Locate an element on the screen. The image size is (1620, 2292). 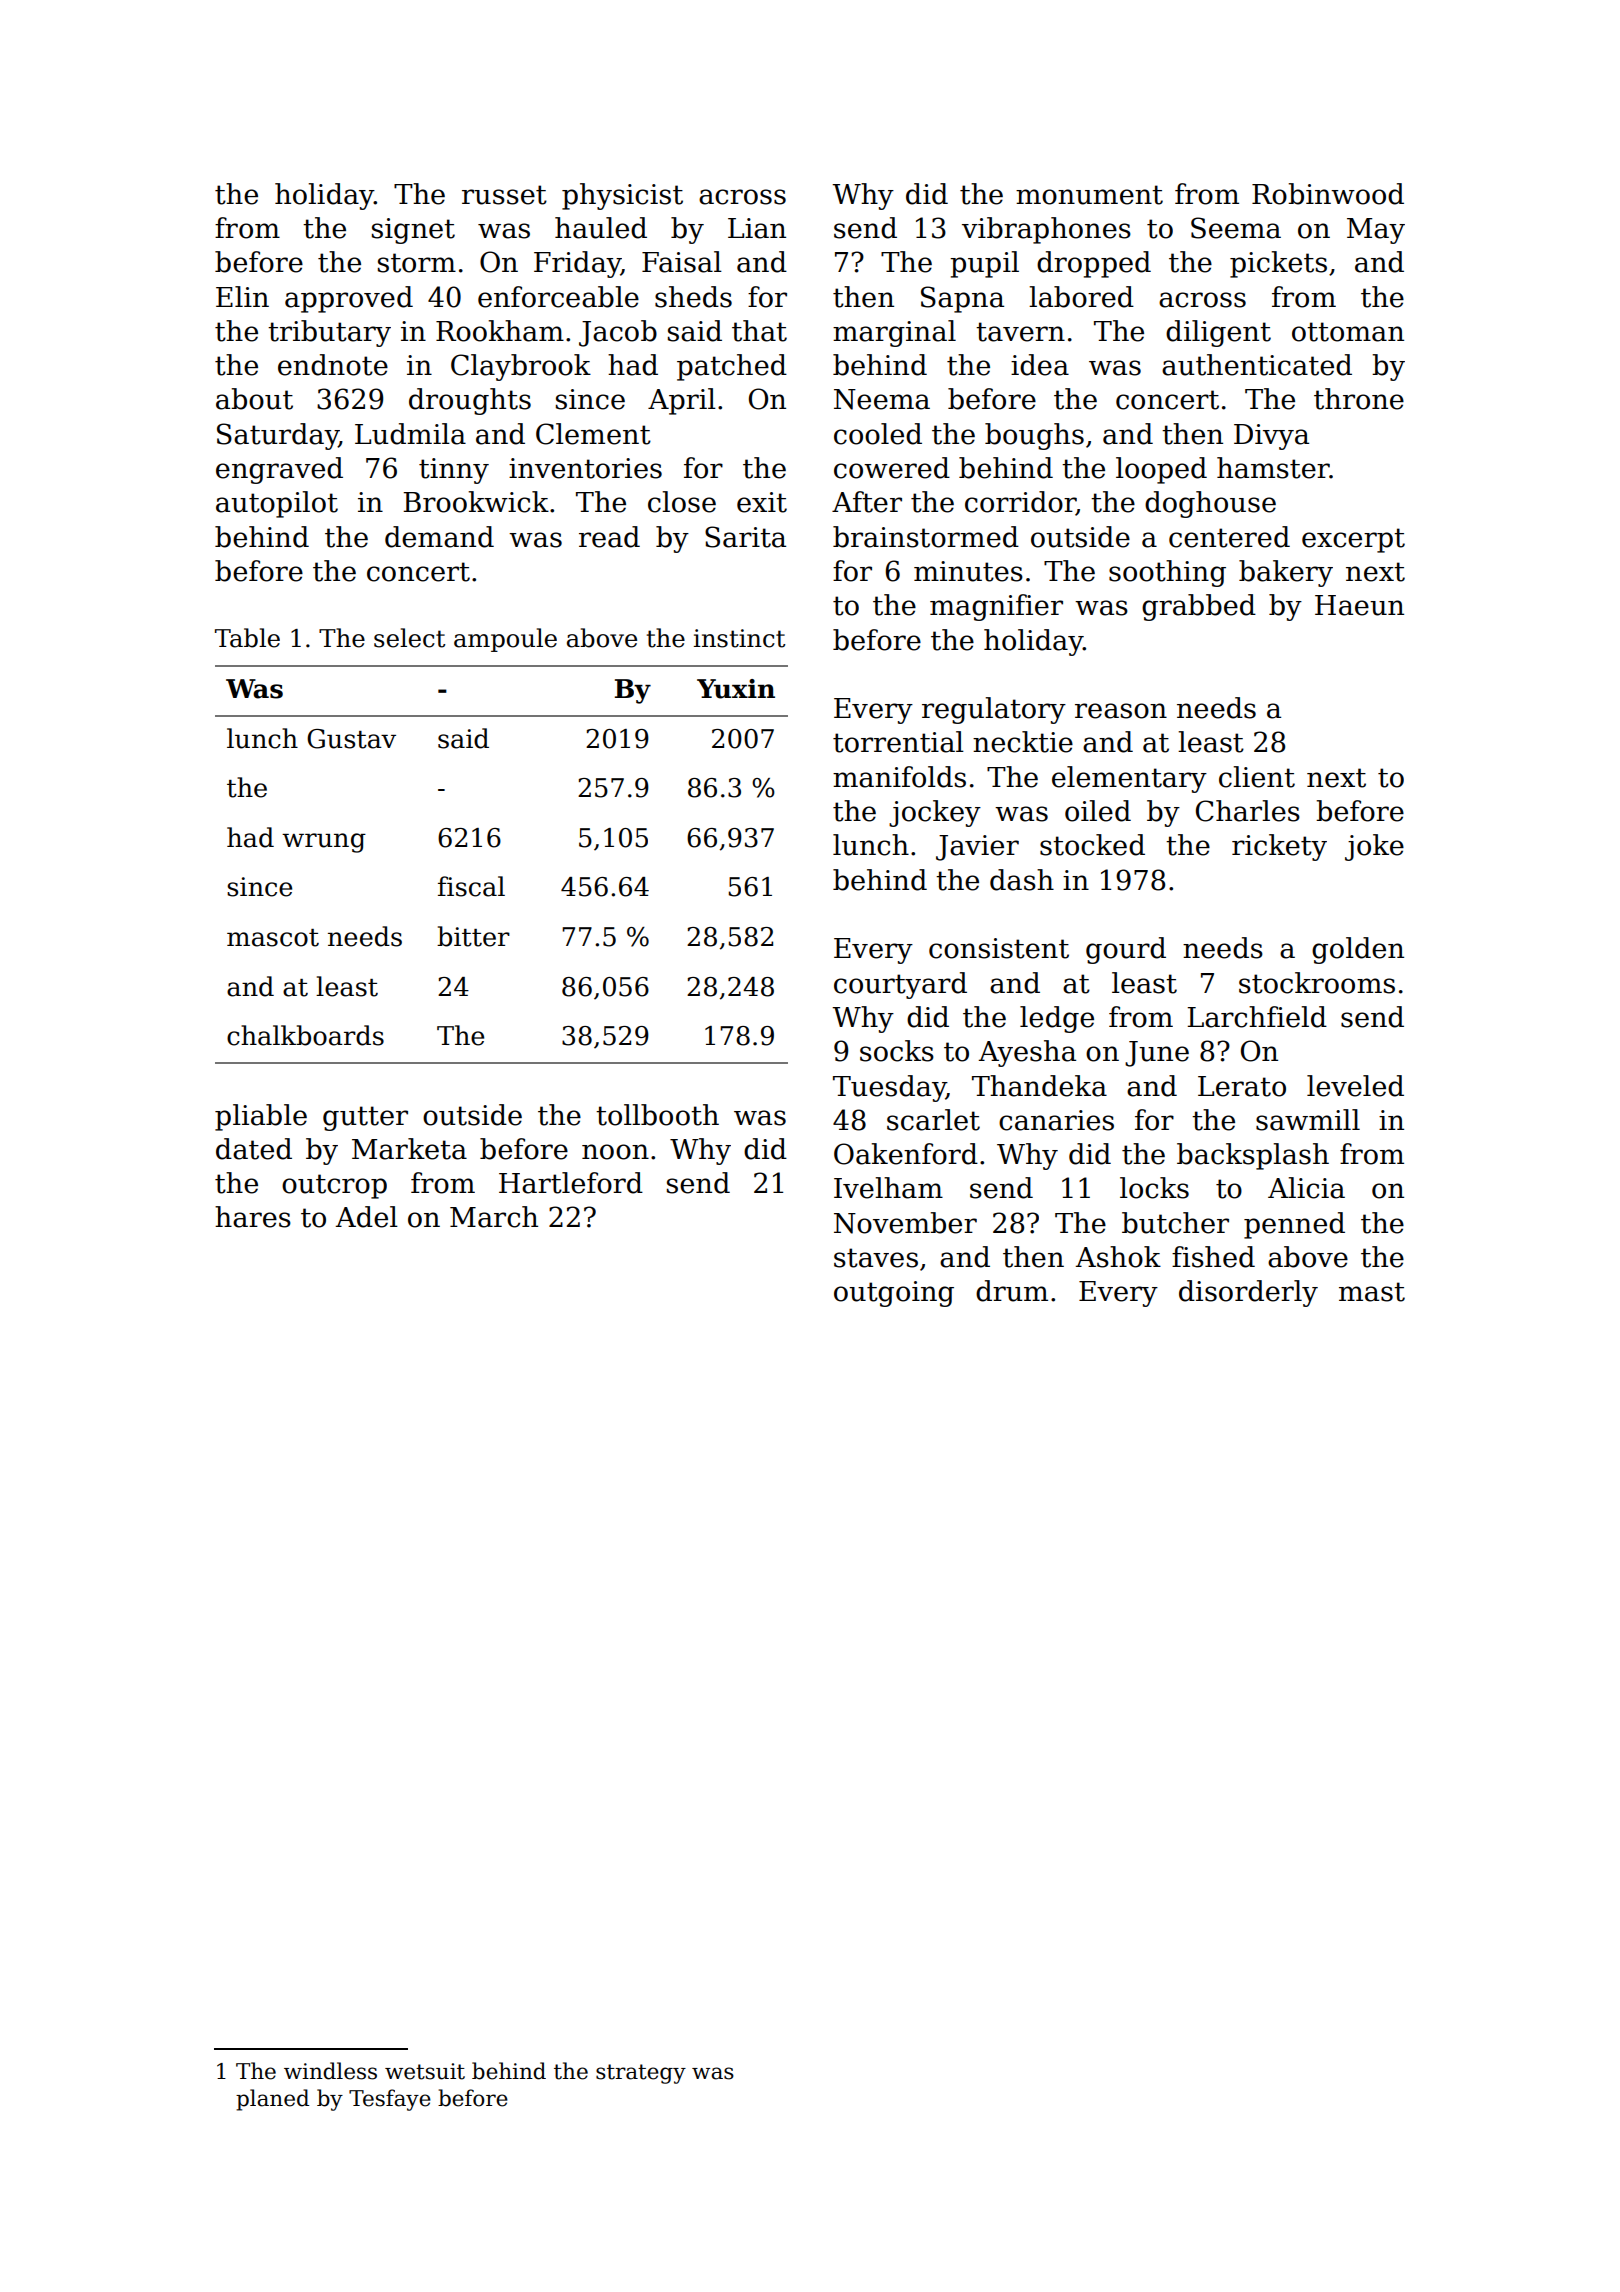
Yuxin is located at coordinates (736, 689).
